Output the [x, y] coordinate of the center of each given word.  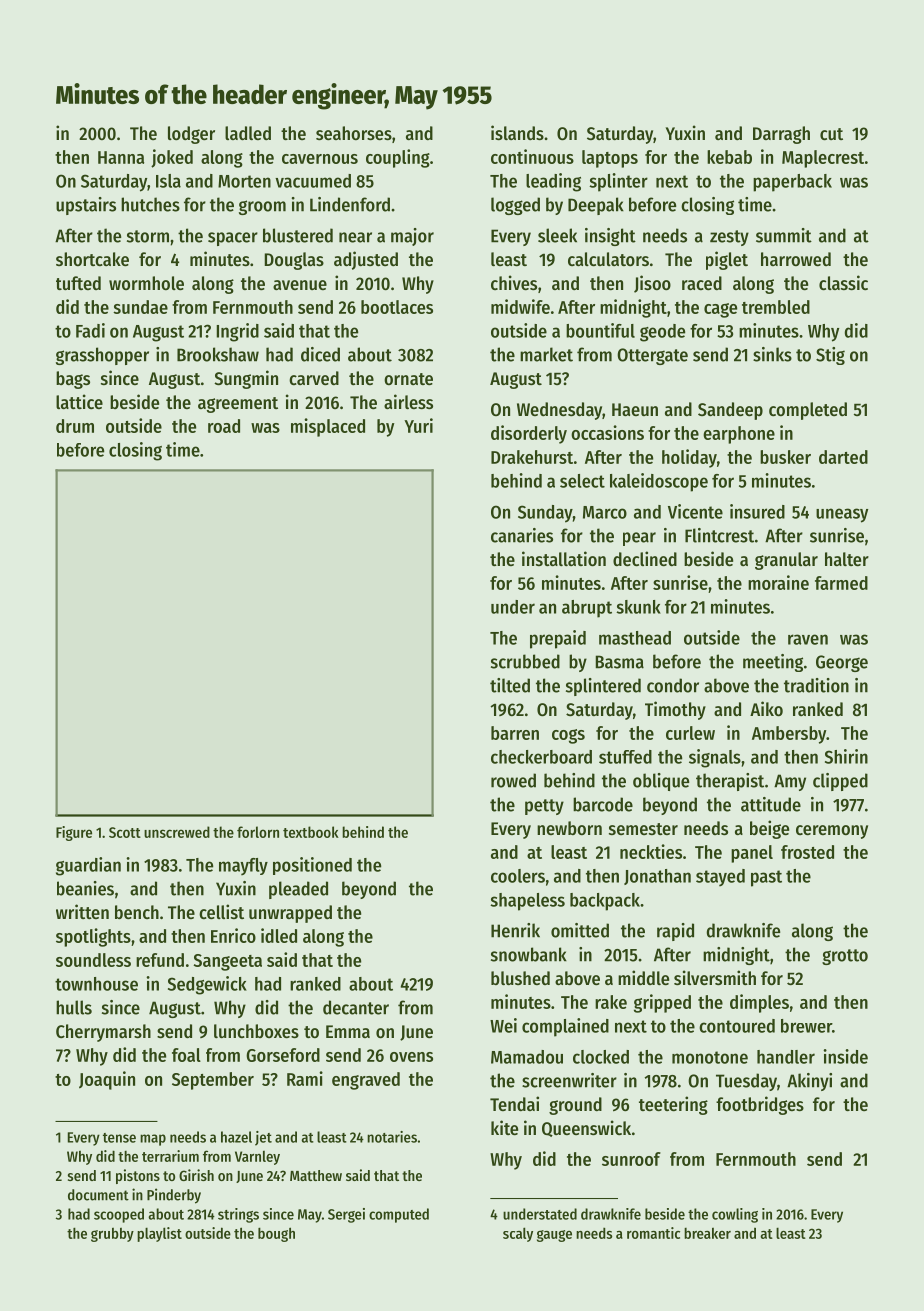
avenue [300, 285]
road [224, 426]
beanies [85, 888]
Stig [830, 356]
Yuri [418, 425]
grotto [845, 957]
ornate [408, 379]
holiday [689, 458]
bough [276, 1234]
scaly [518, 1234]
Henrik [515, 930]
